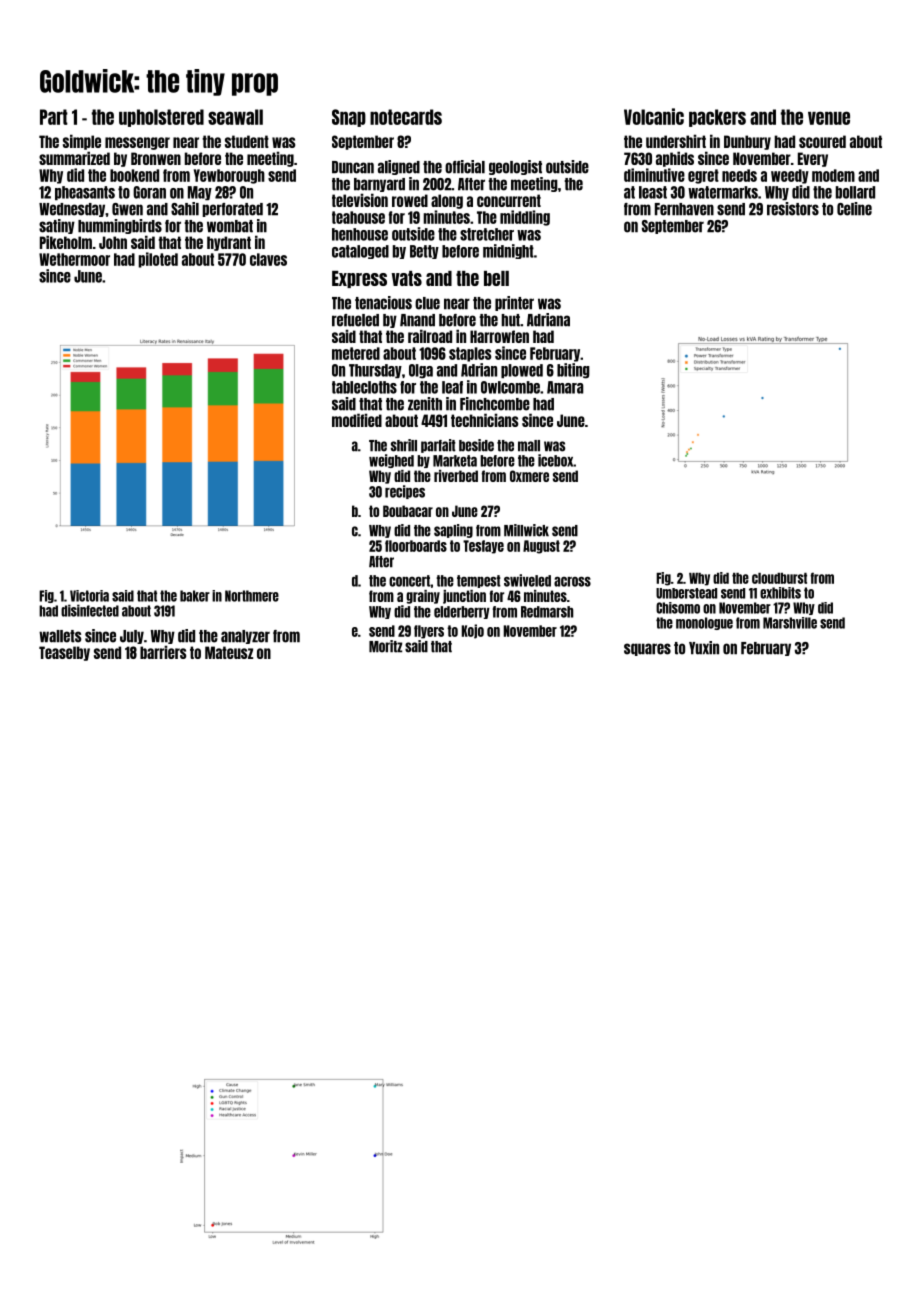 This document has height=1308, width=924. Describe the element at coordinates (229, 652) in the document. I see `Mateusz` at that location.
